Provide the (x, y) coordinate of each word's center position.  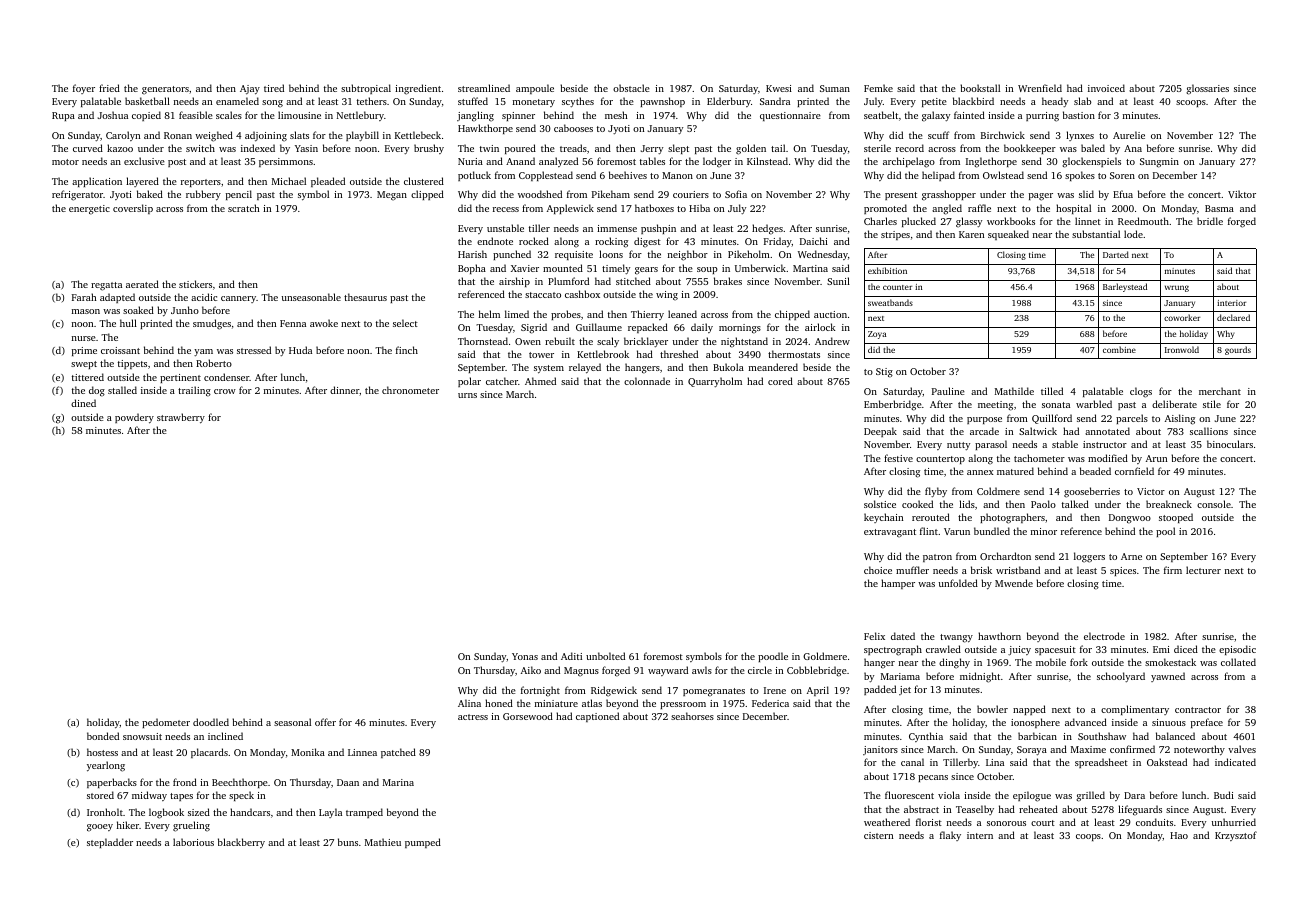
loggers (1089, 557)
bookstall (980, 88)
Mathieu (383, 842)
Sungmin (1159, 163)
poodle (773, 657)
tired (274, 88)
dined (83, 403)
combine (1119, 349)
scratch (244, 208)
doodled (211, 722)
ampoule (535, 89)
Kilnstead (767, 161)
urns (467, 395)
